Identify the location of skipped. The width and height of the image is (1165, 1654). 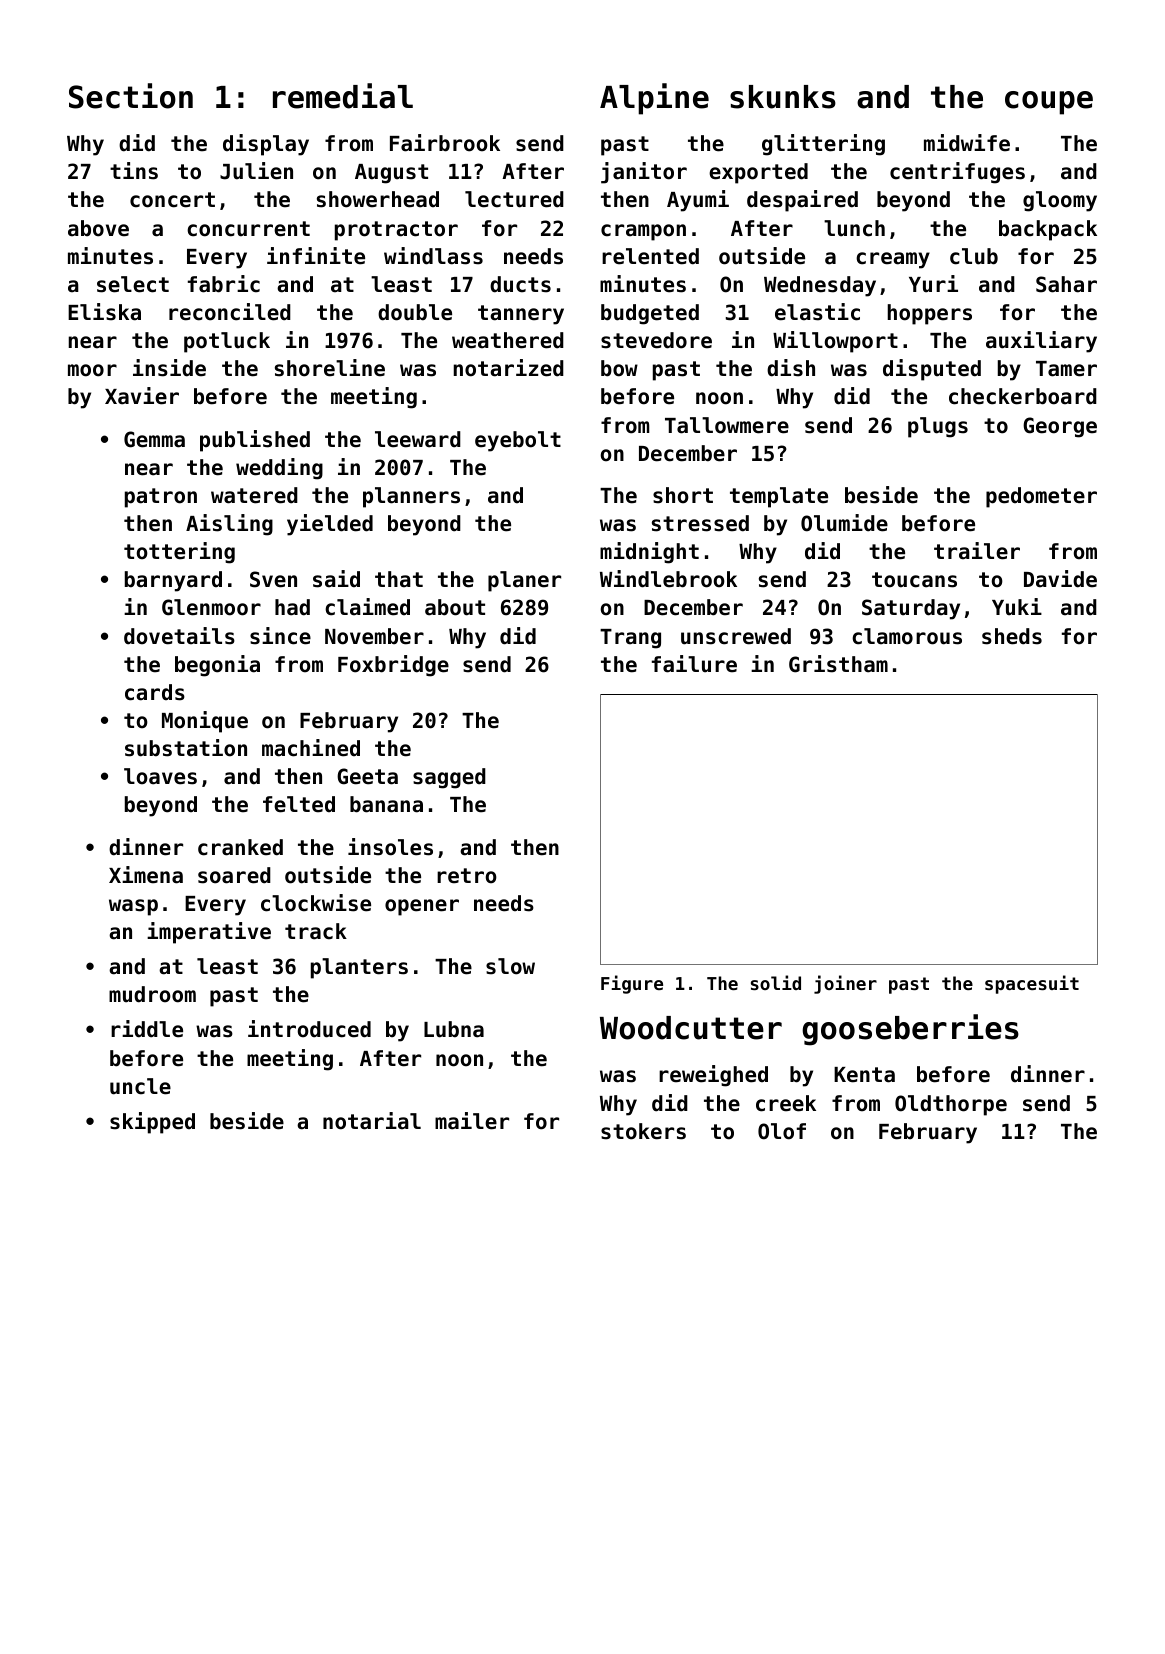
(152, 1123).
